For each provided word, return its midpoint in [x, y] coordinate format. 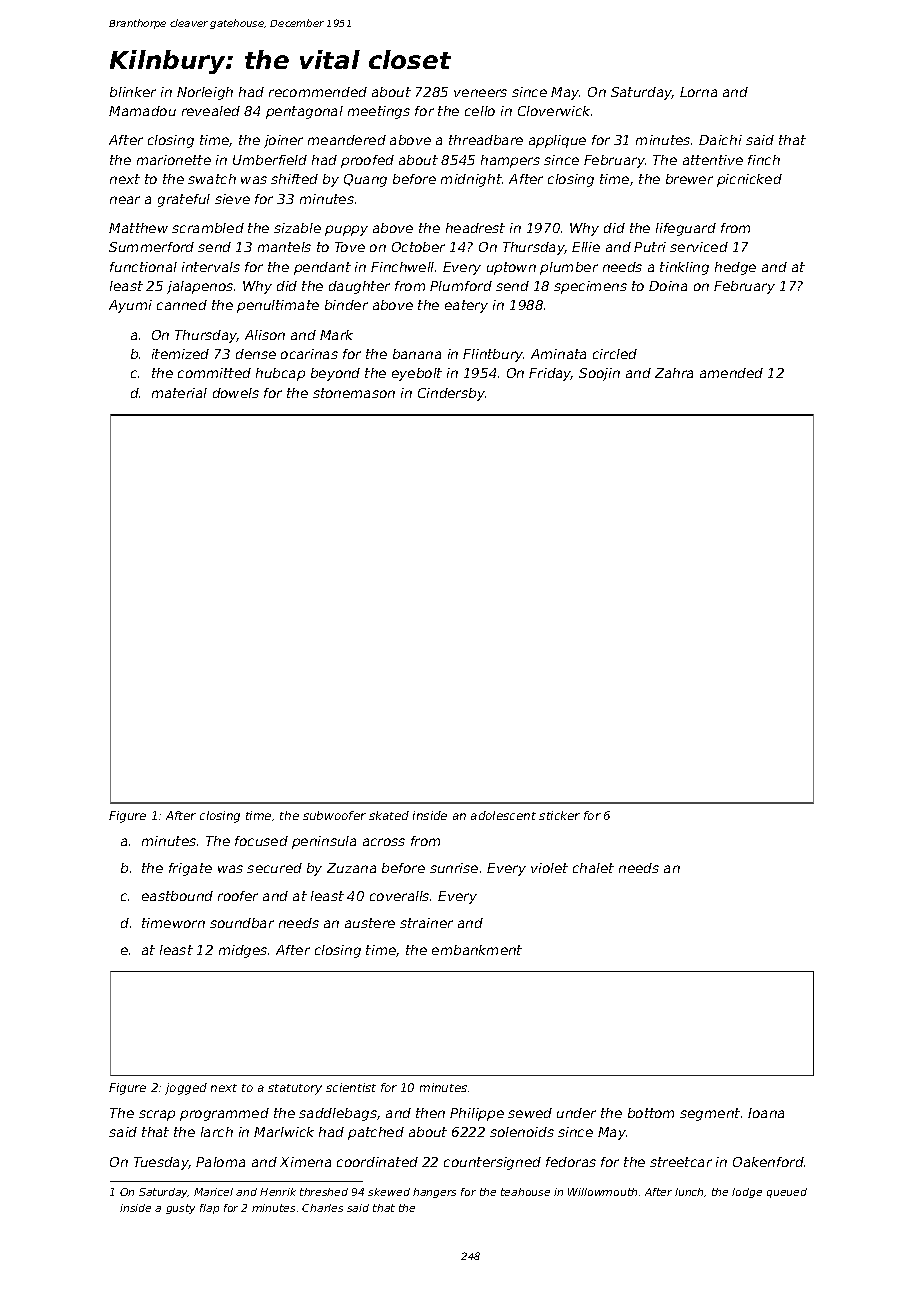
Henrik [278, 1192]
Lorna [698, 92]
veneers [480, 93]
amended [731, 373]
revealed [211, 111]
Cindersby [451, 394]
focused [261, 841]
